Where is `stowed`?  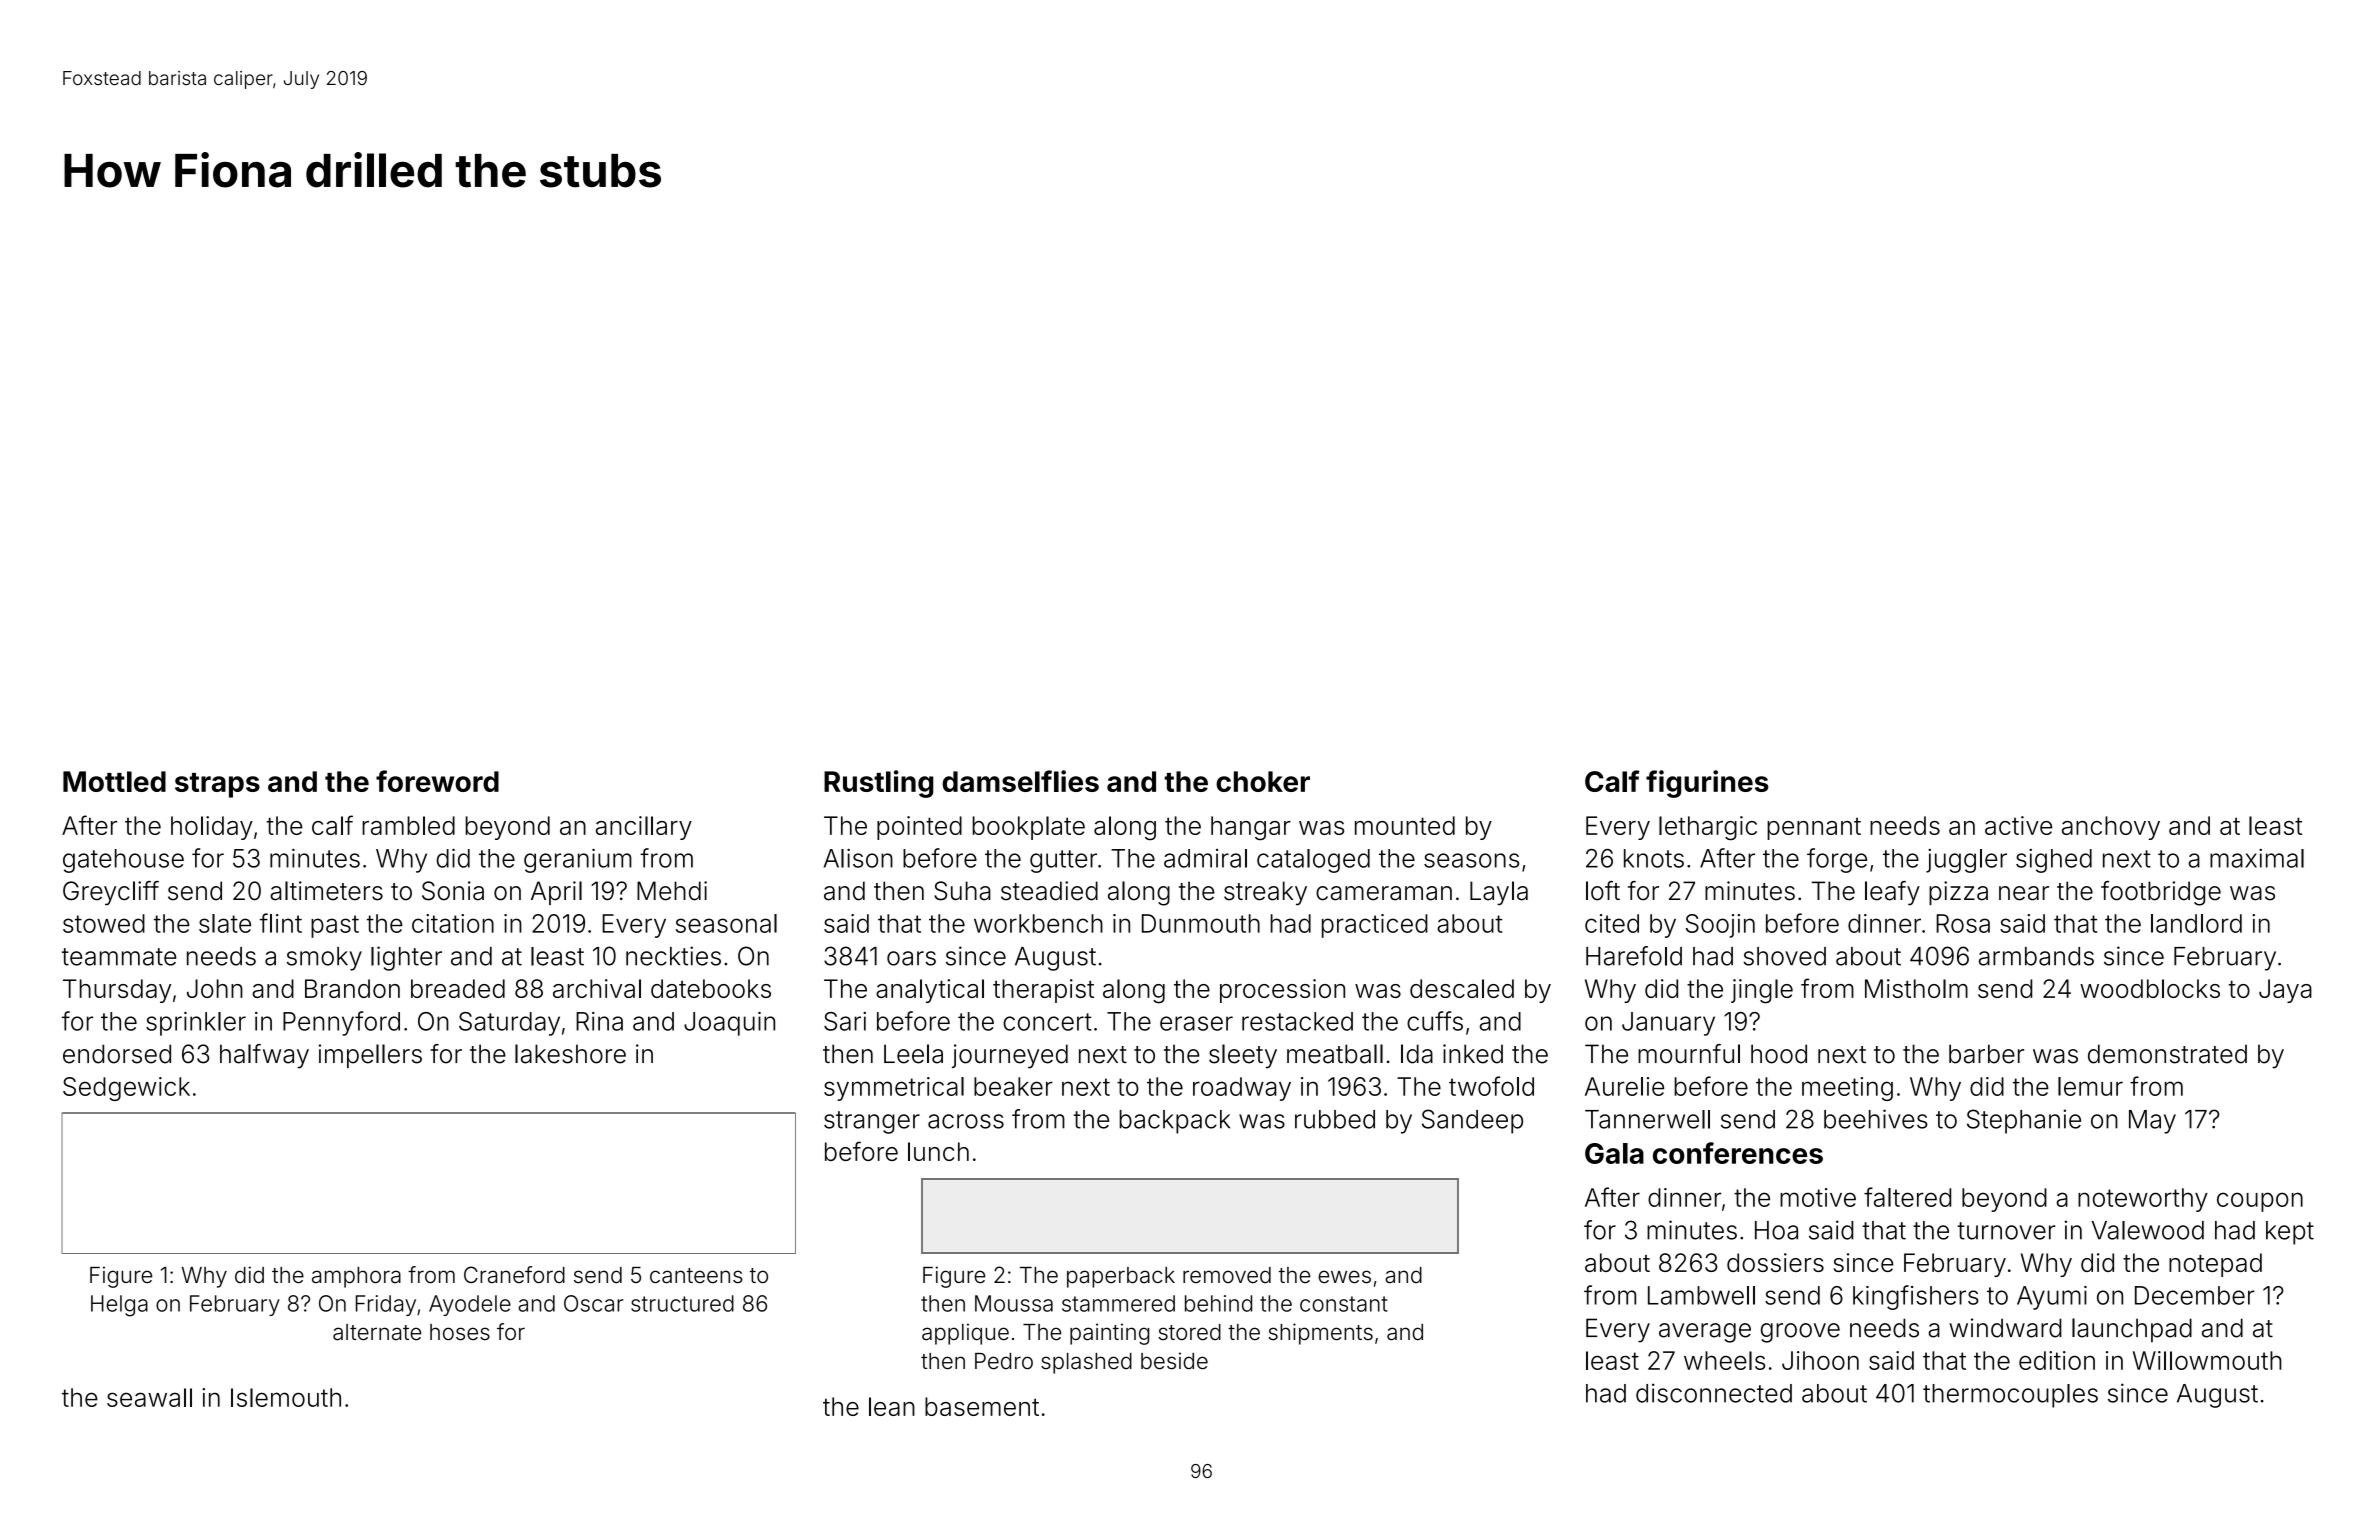 stowed is located at coordinates (104, 923).
